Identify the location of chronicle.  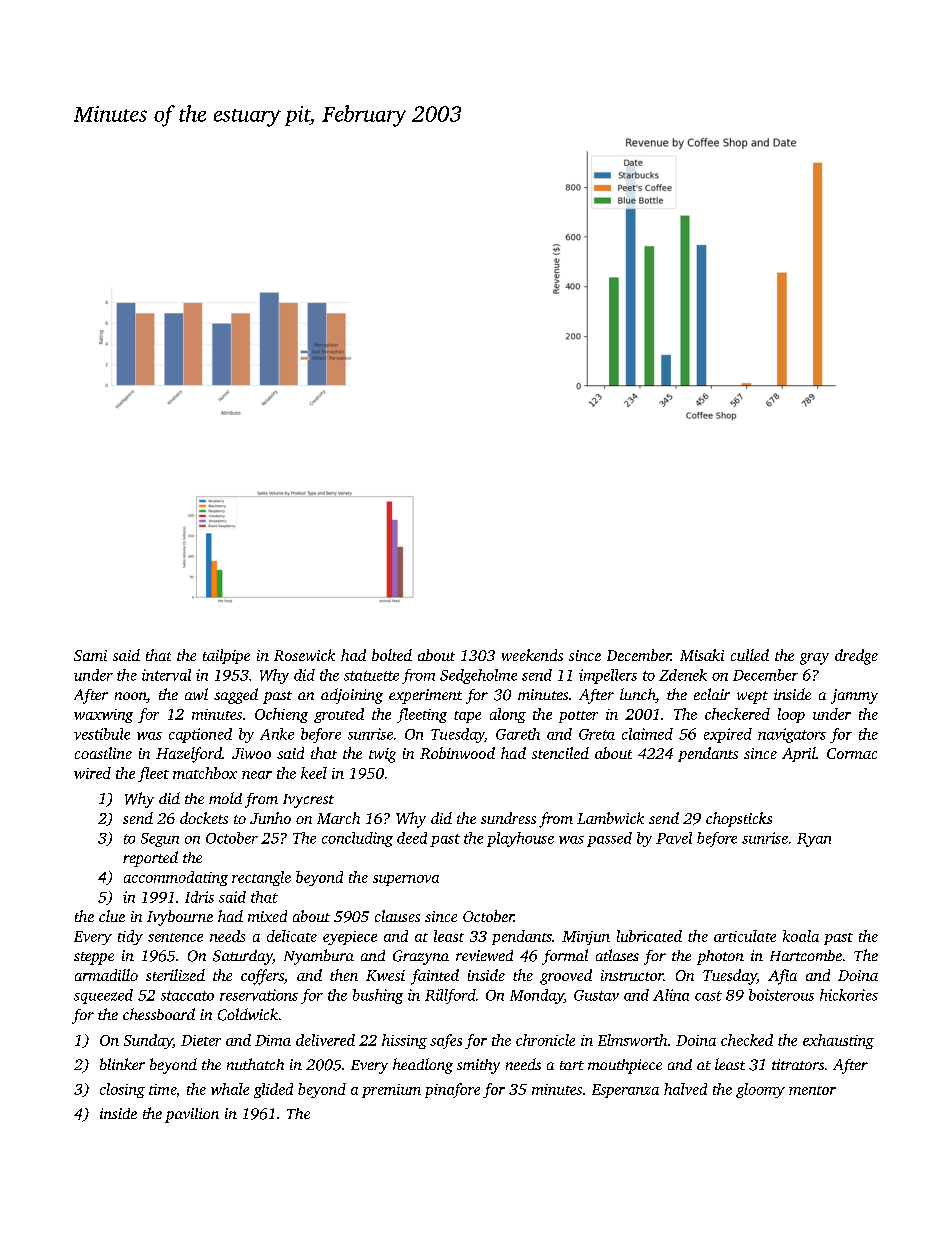
(545, 1040).
